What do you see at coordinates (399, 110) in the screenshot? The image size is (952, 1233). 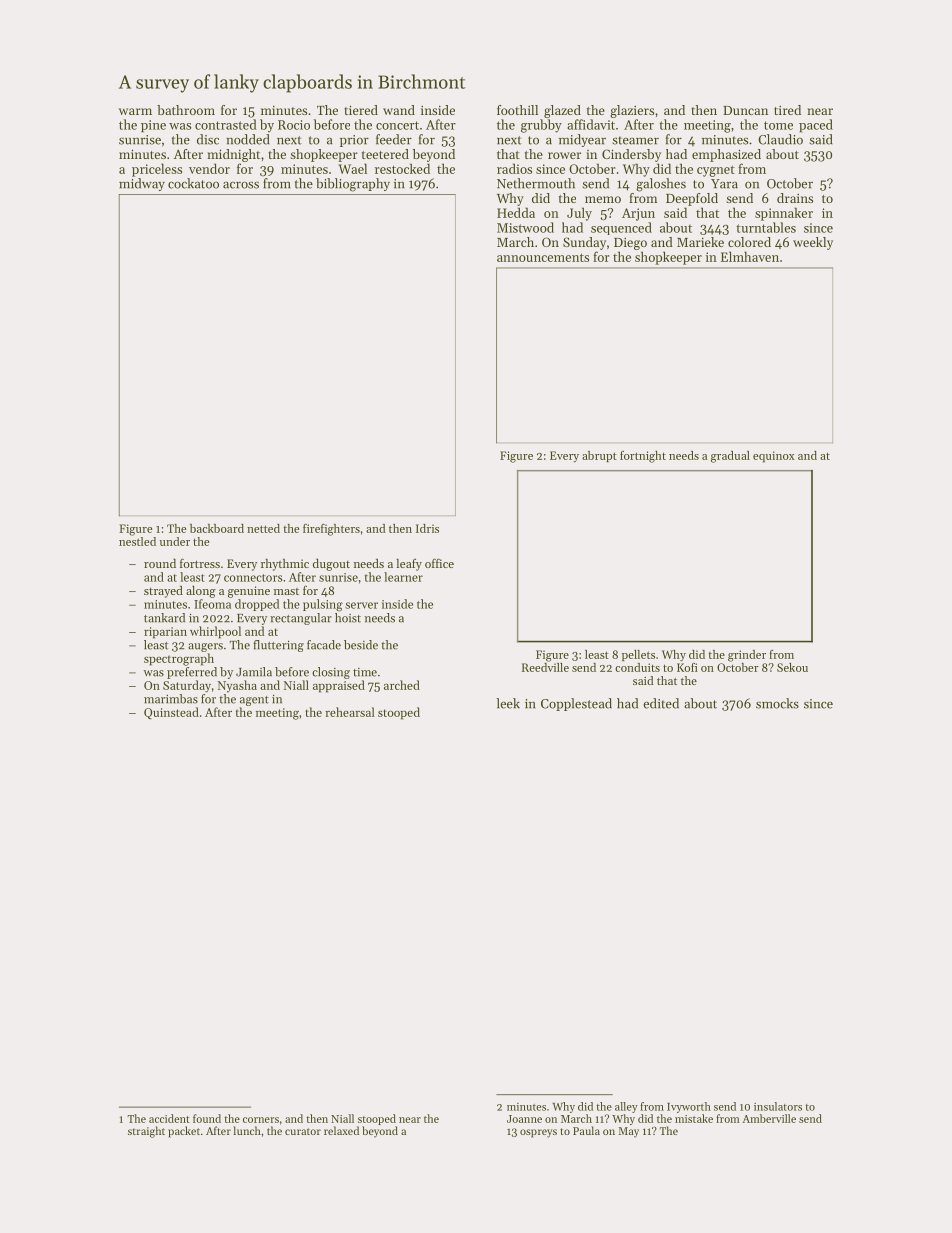 I see `wand` at bounding box center [399, 110].
